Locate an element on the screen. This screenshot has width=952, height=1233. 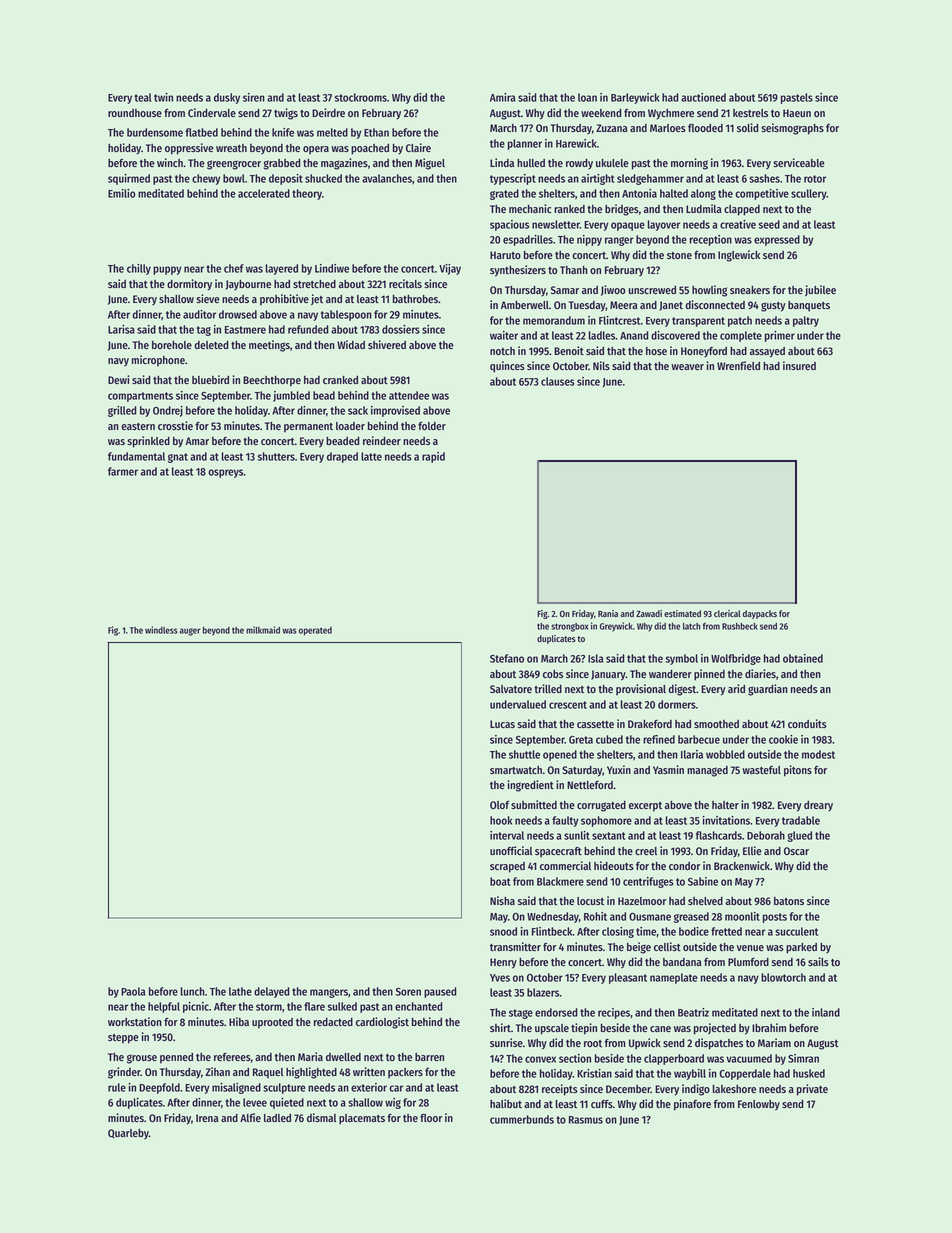
puppy is located at coordinates (167, 270).
